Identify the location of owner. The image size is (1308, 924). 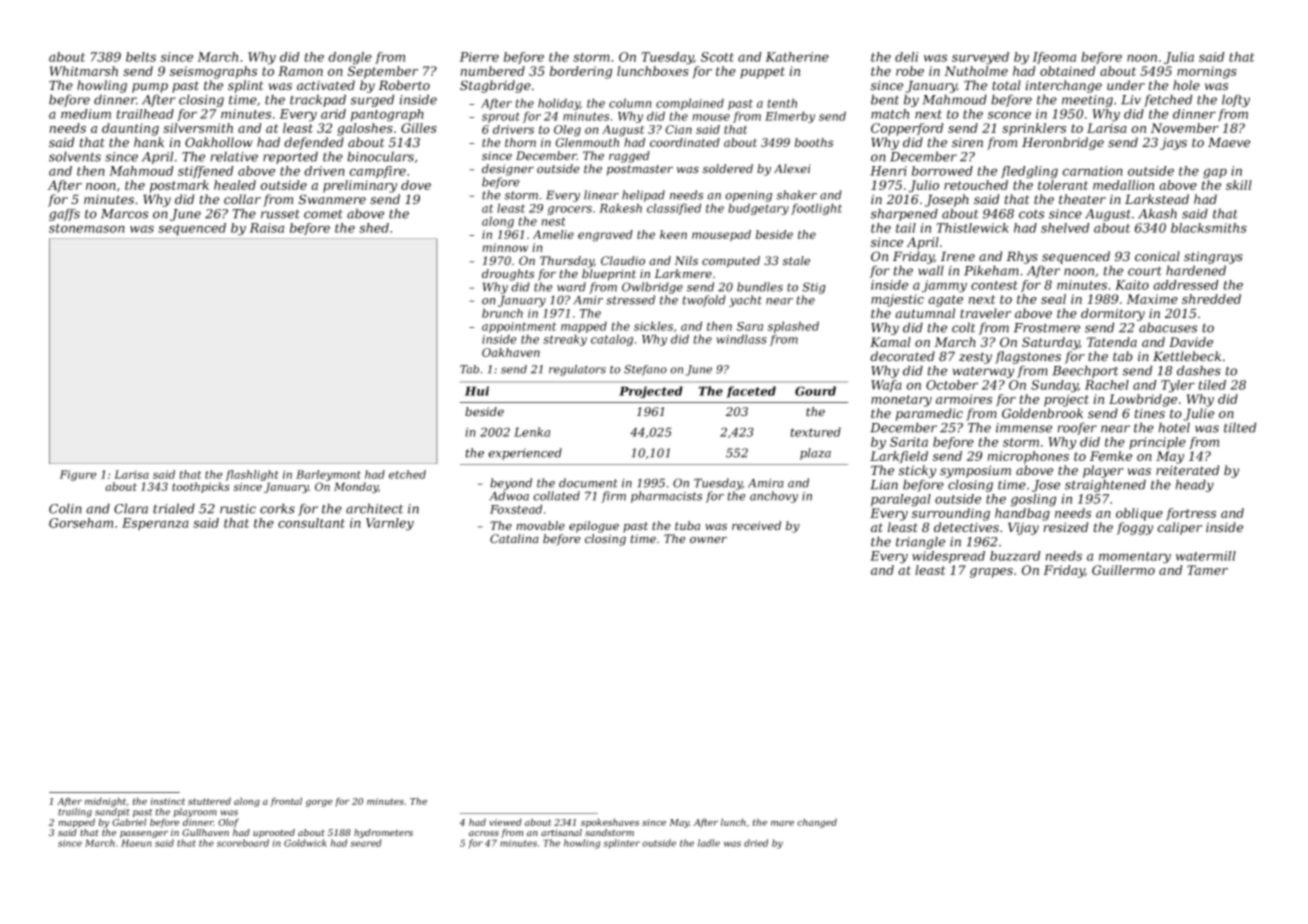
(708, 540).
